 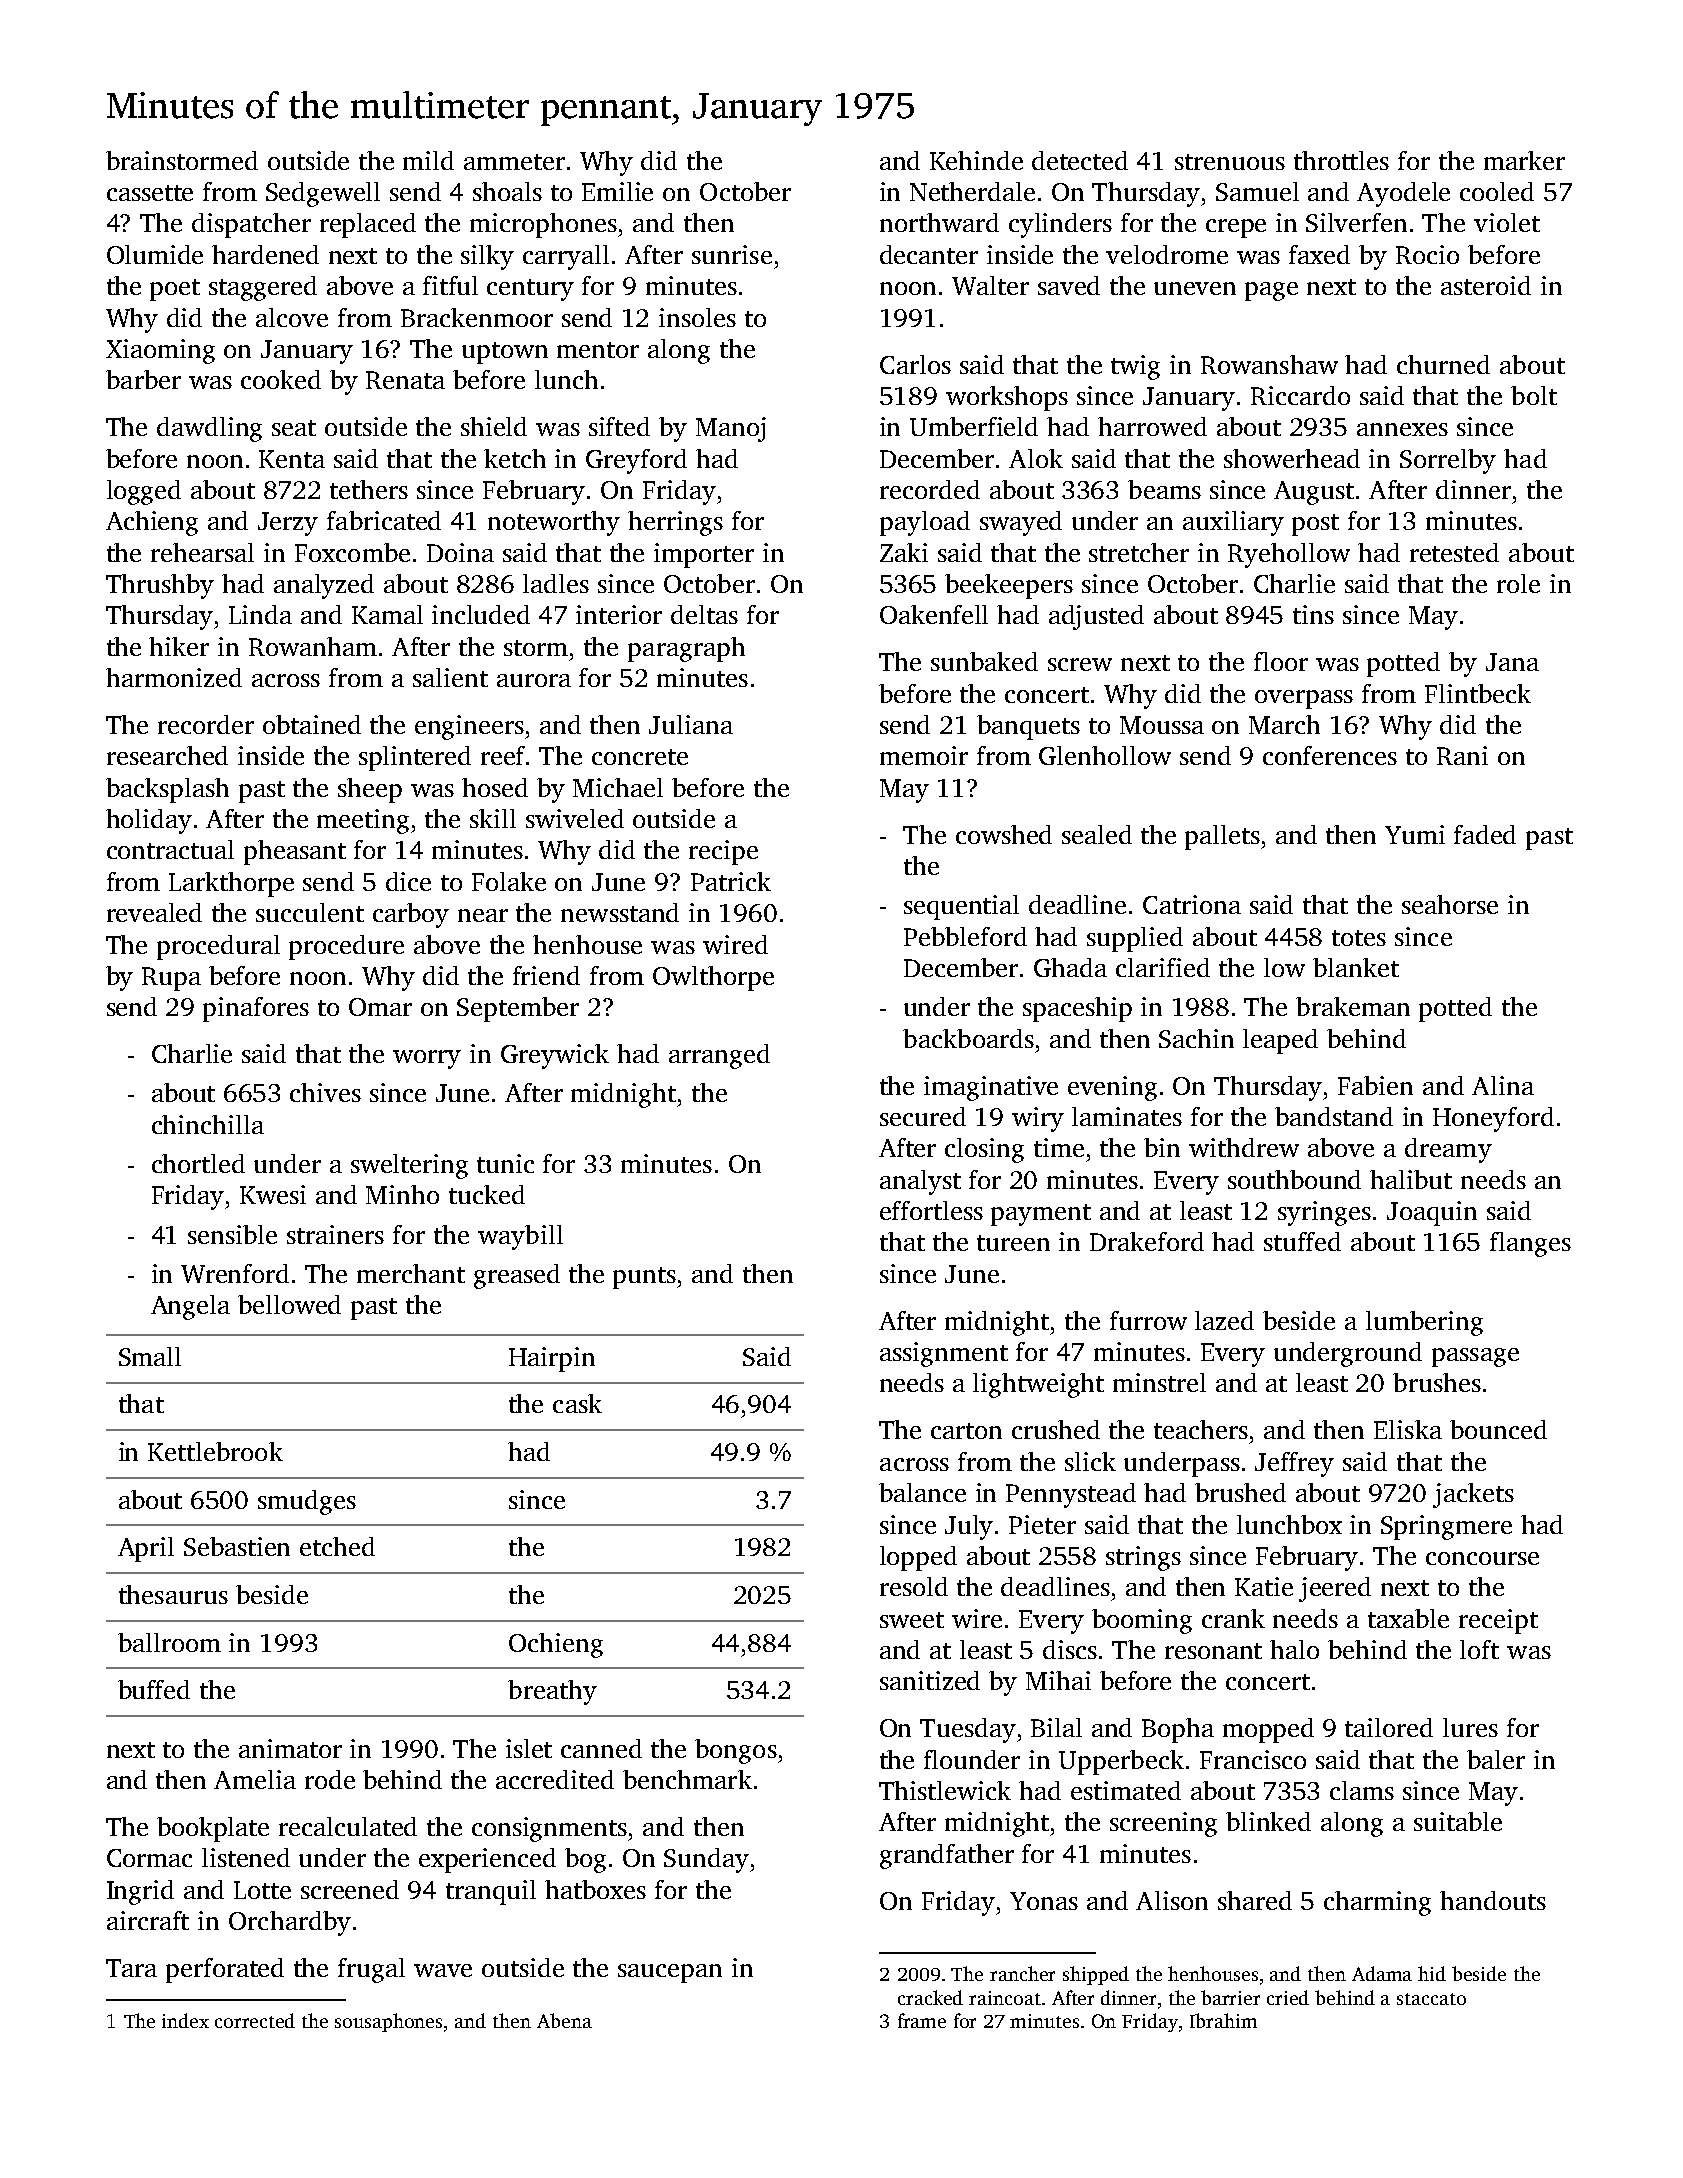 What do you see at coordinates (481, 614) in the document?
I see `included` at bounding box center [481, 614].
